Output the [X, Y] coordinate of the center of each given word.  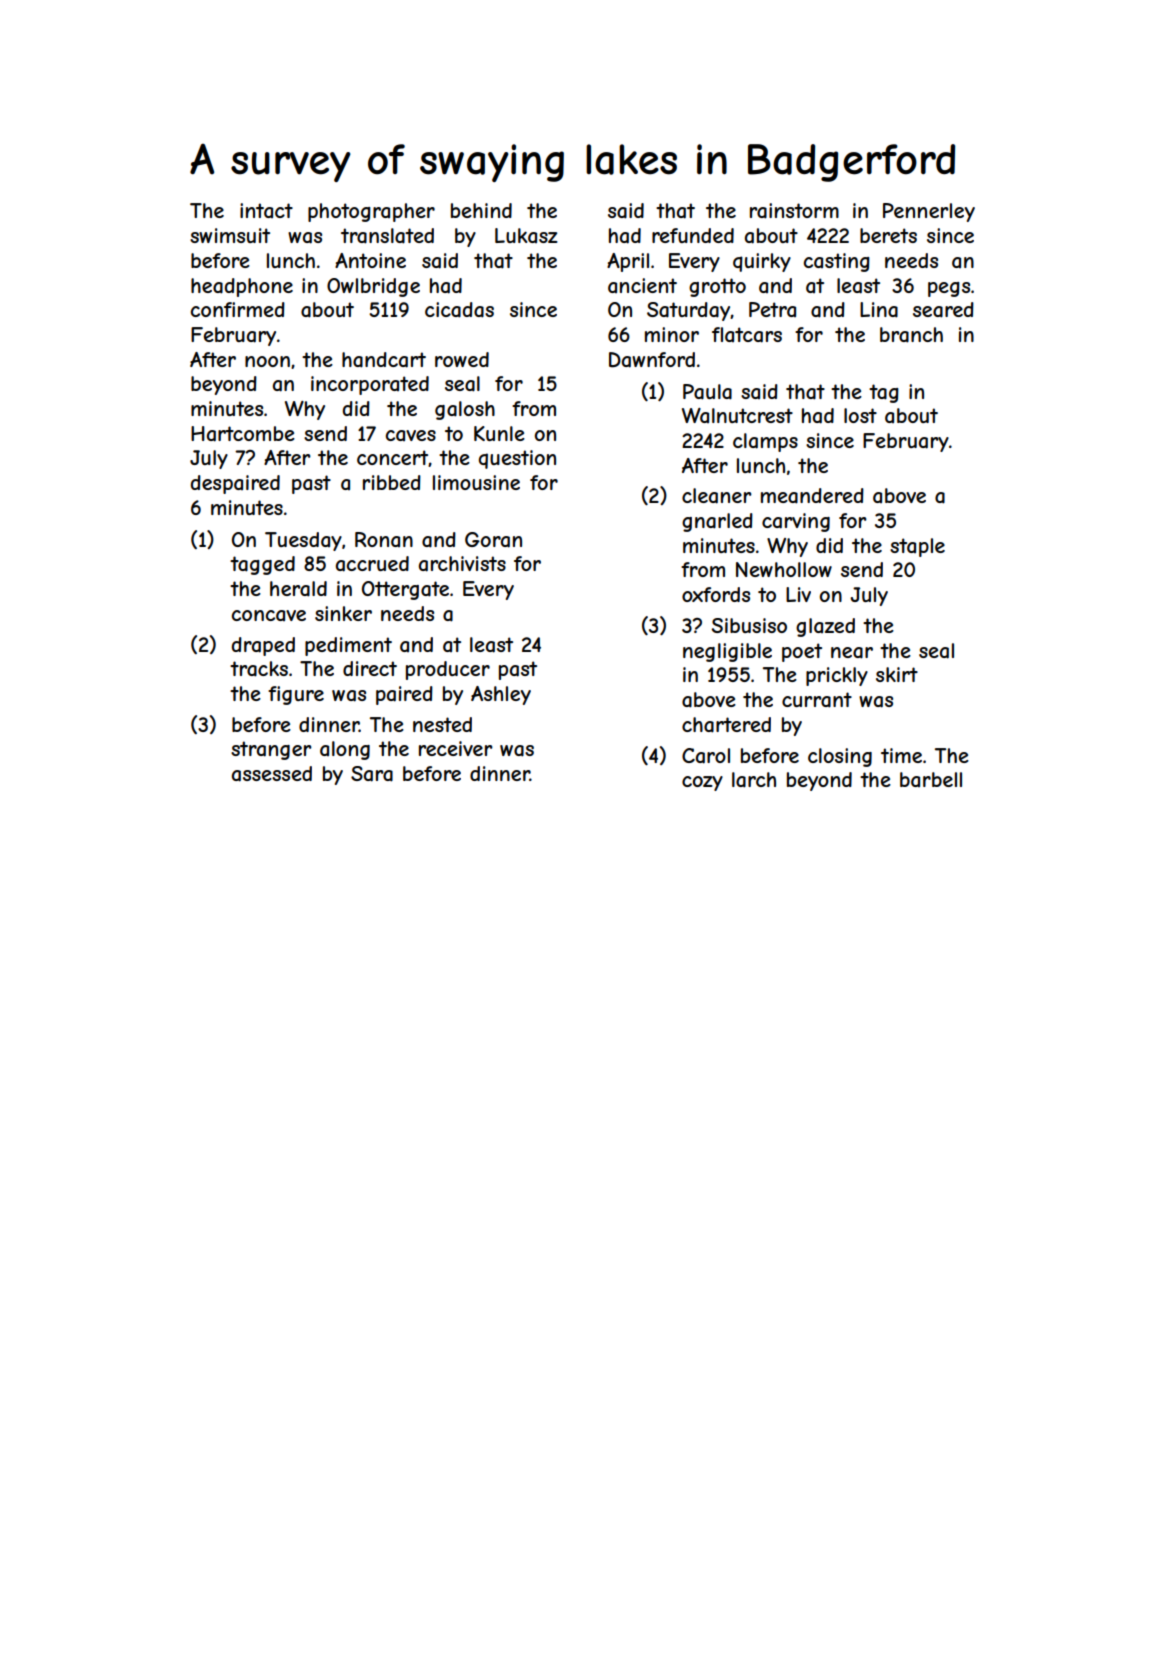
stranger [271, 750]
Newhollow [784, 569]
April [628, 262]
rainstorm [794, 211]
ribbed [392, 482]
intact [266, 210]
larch [754, 780]
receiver [456, 748]
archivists [462, 564]
